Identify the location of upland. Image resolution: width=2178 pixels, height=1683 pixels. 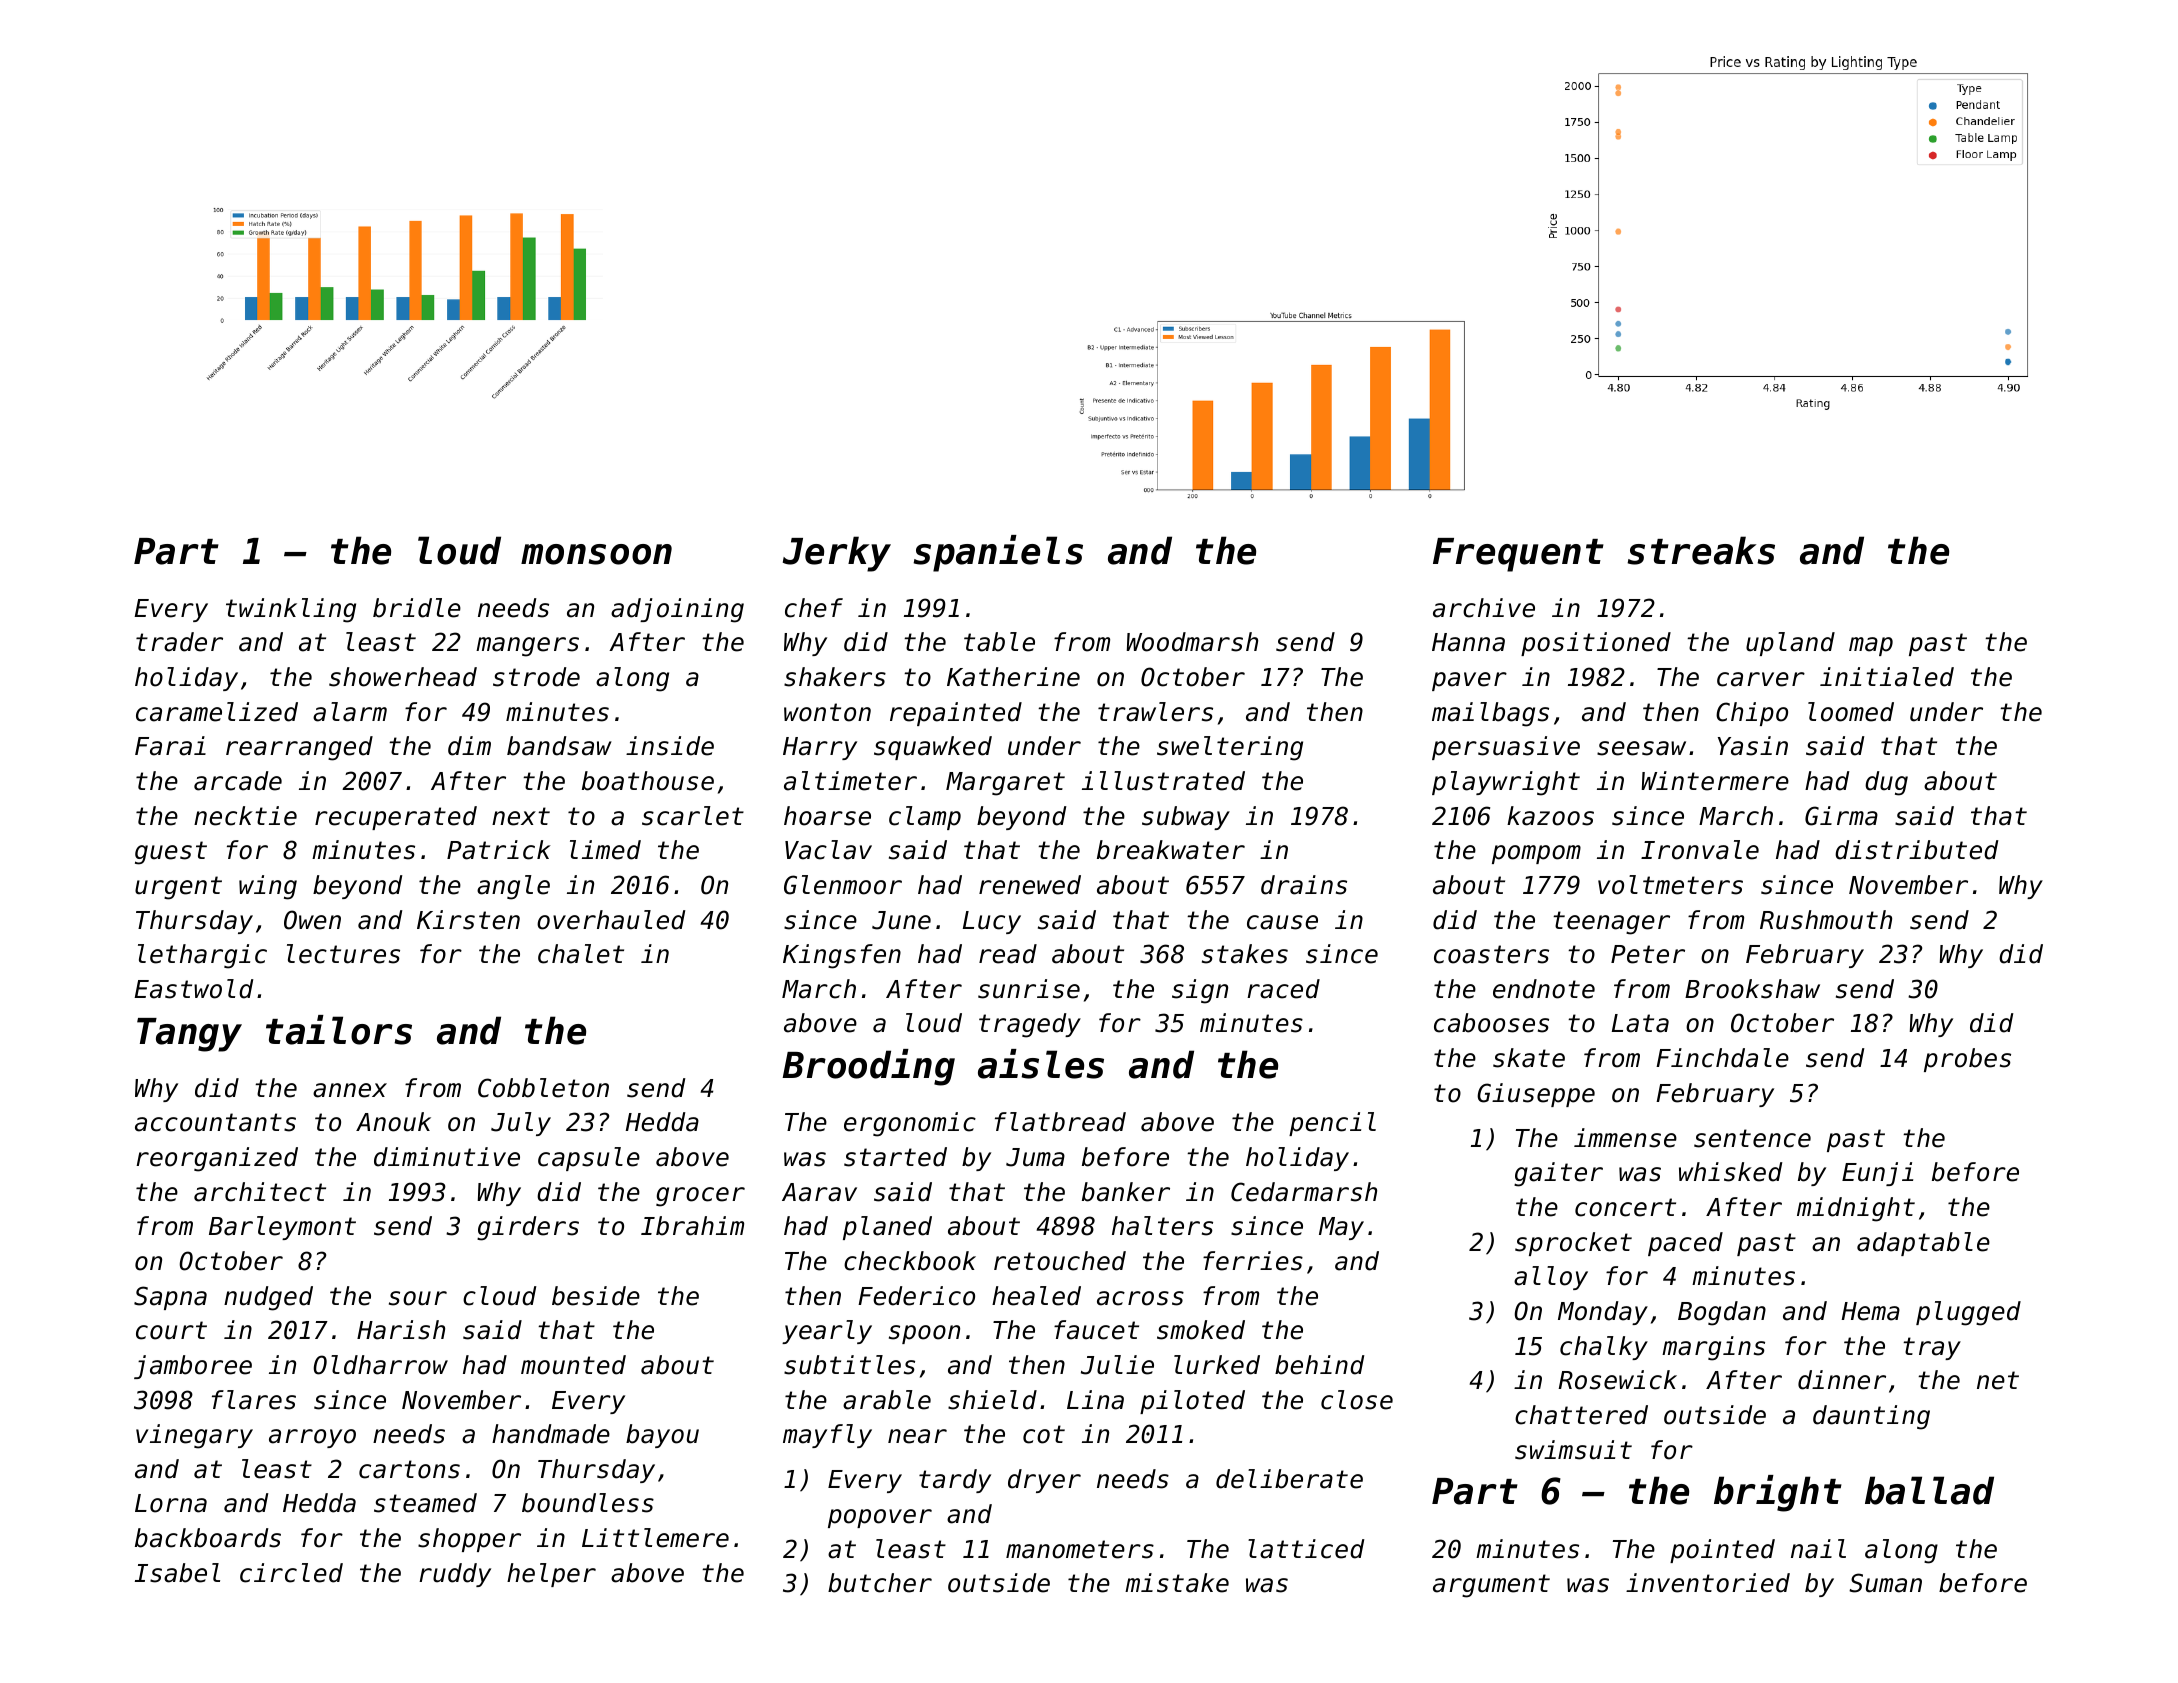
(1790, 644).
